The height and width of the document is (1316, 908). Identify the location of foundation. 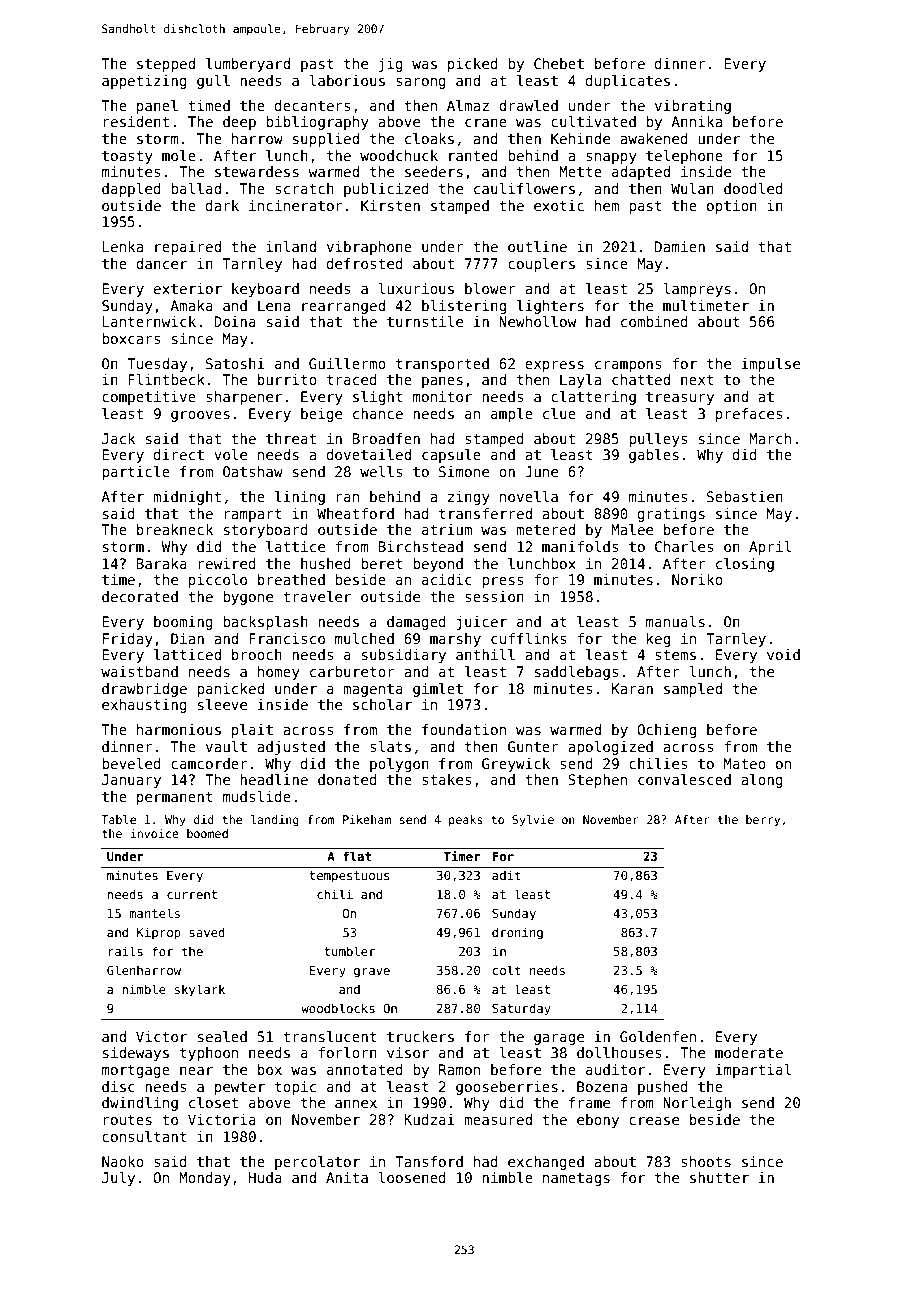
(464, 729).
